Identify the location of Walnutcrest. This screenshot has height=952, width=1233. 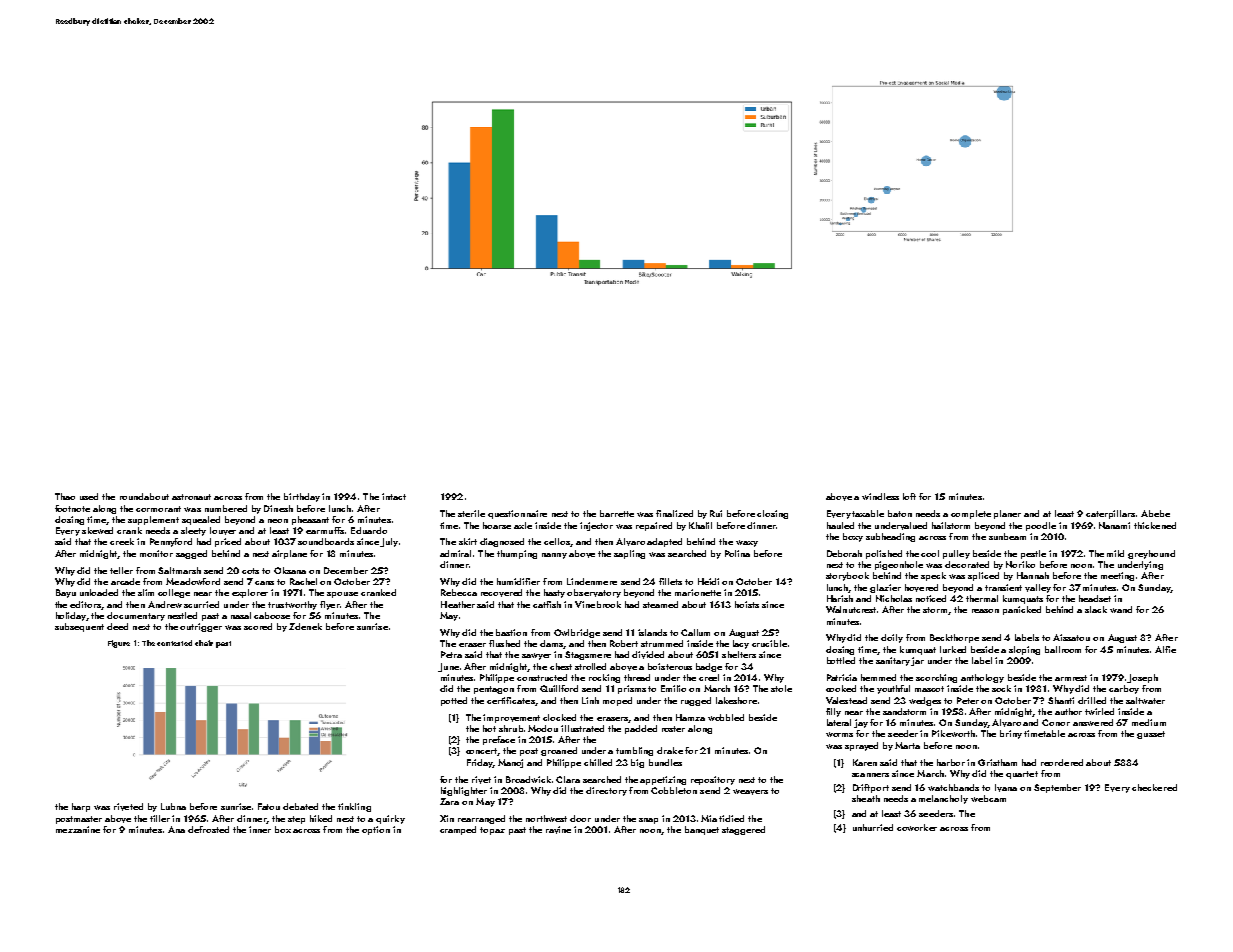
(851, 609).
